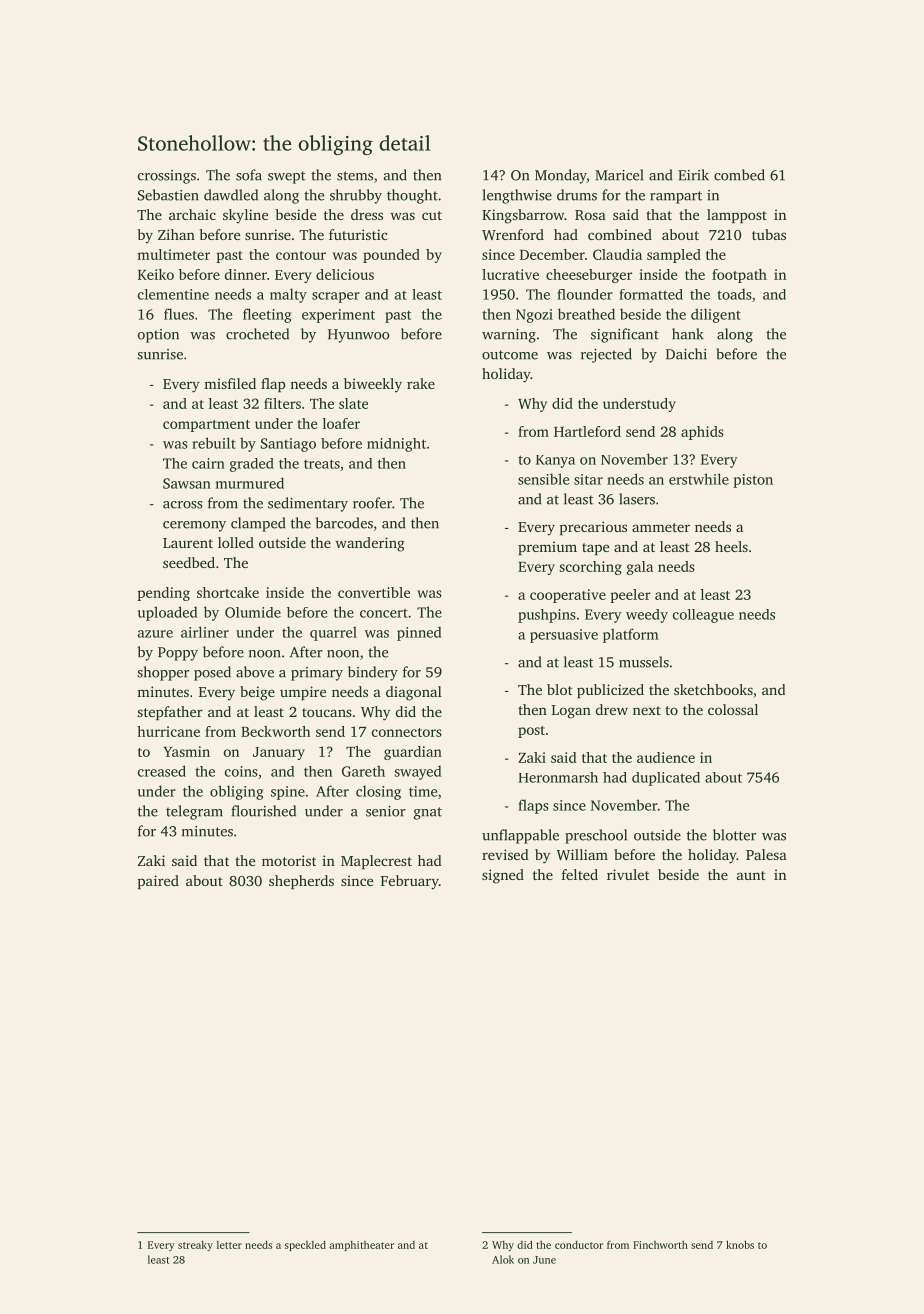  Describe the element at coordinates (194, 812) in the document. I see `telegram` at that location.
